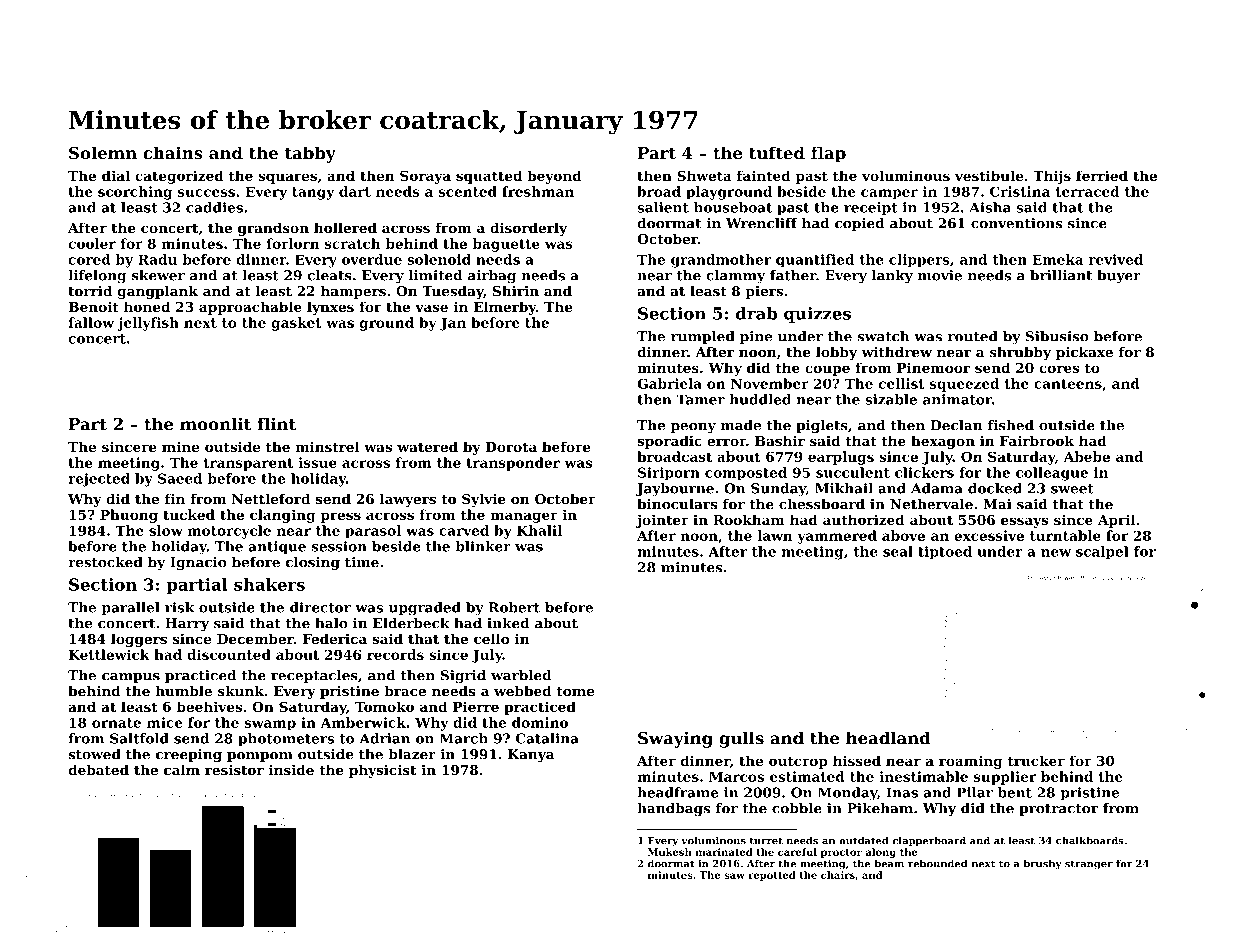 Image resolution: width=1233 pixels, height=952 pixels. Describe the element at coordinates (864, 519) in the document. I see `authorized` at that location.
